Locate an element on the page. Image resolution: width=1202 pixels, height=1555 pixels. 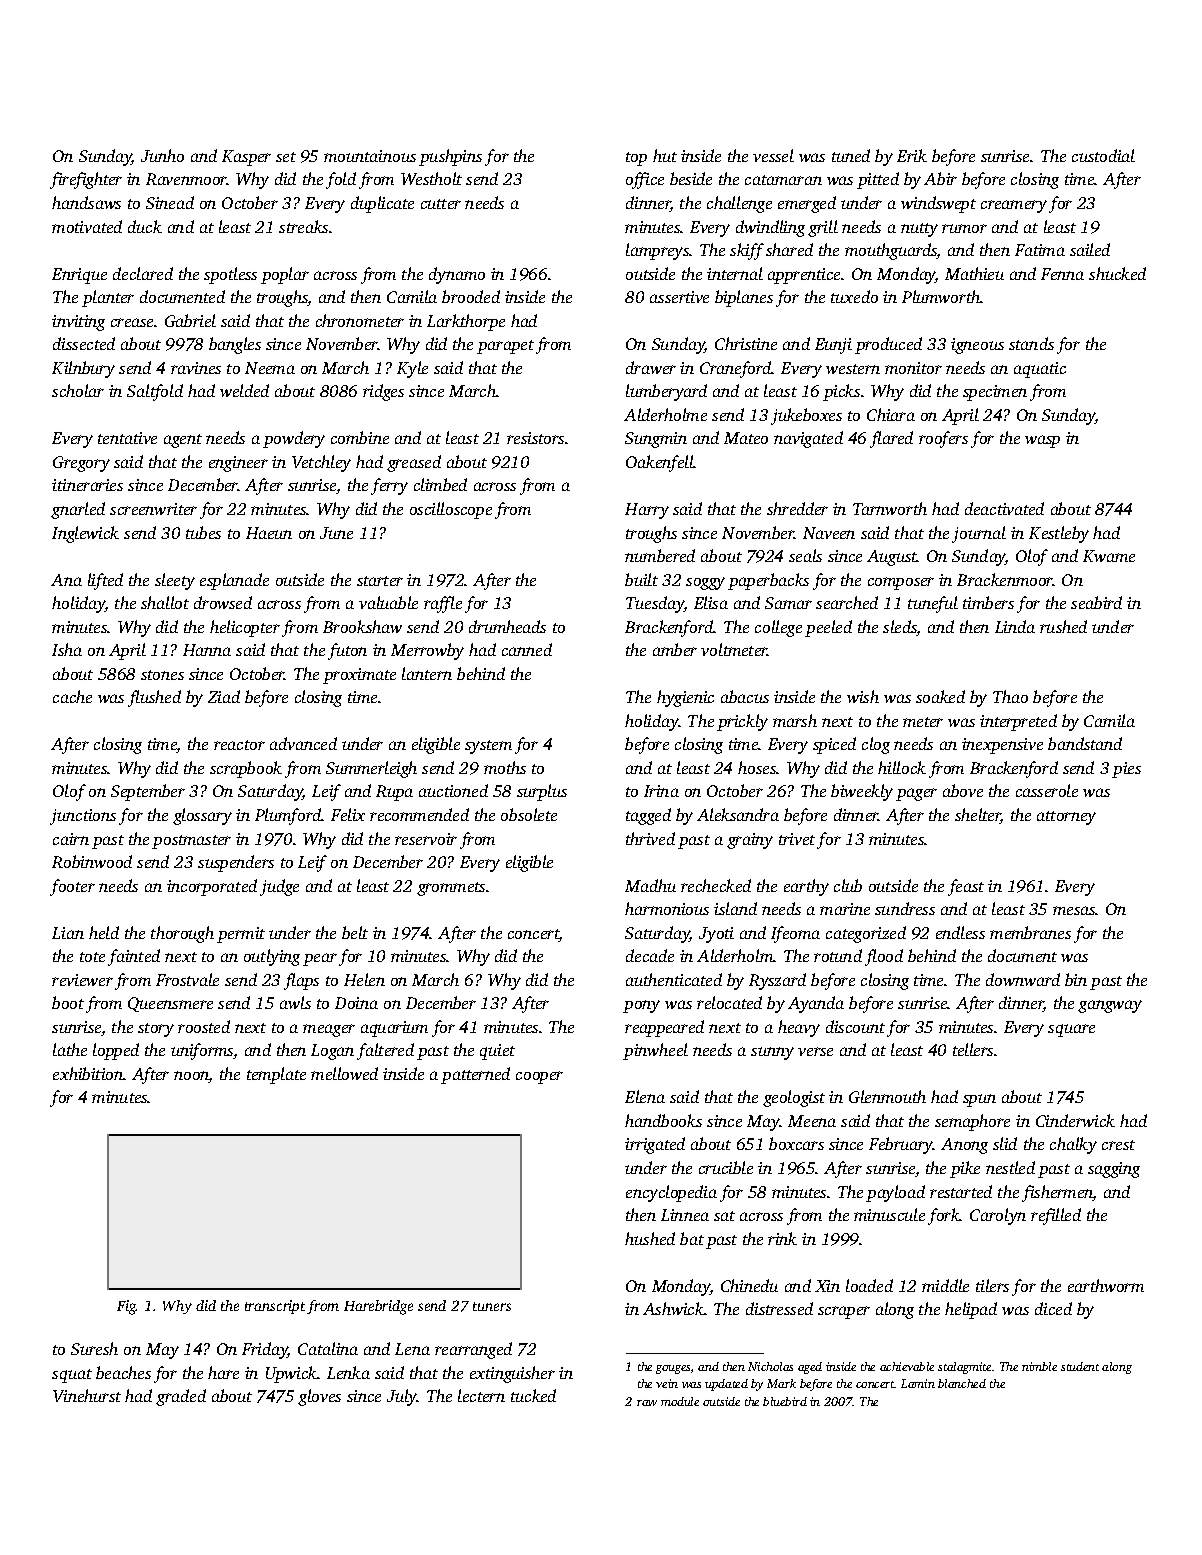
custodial is located at coordinates (1103, 155).
